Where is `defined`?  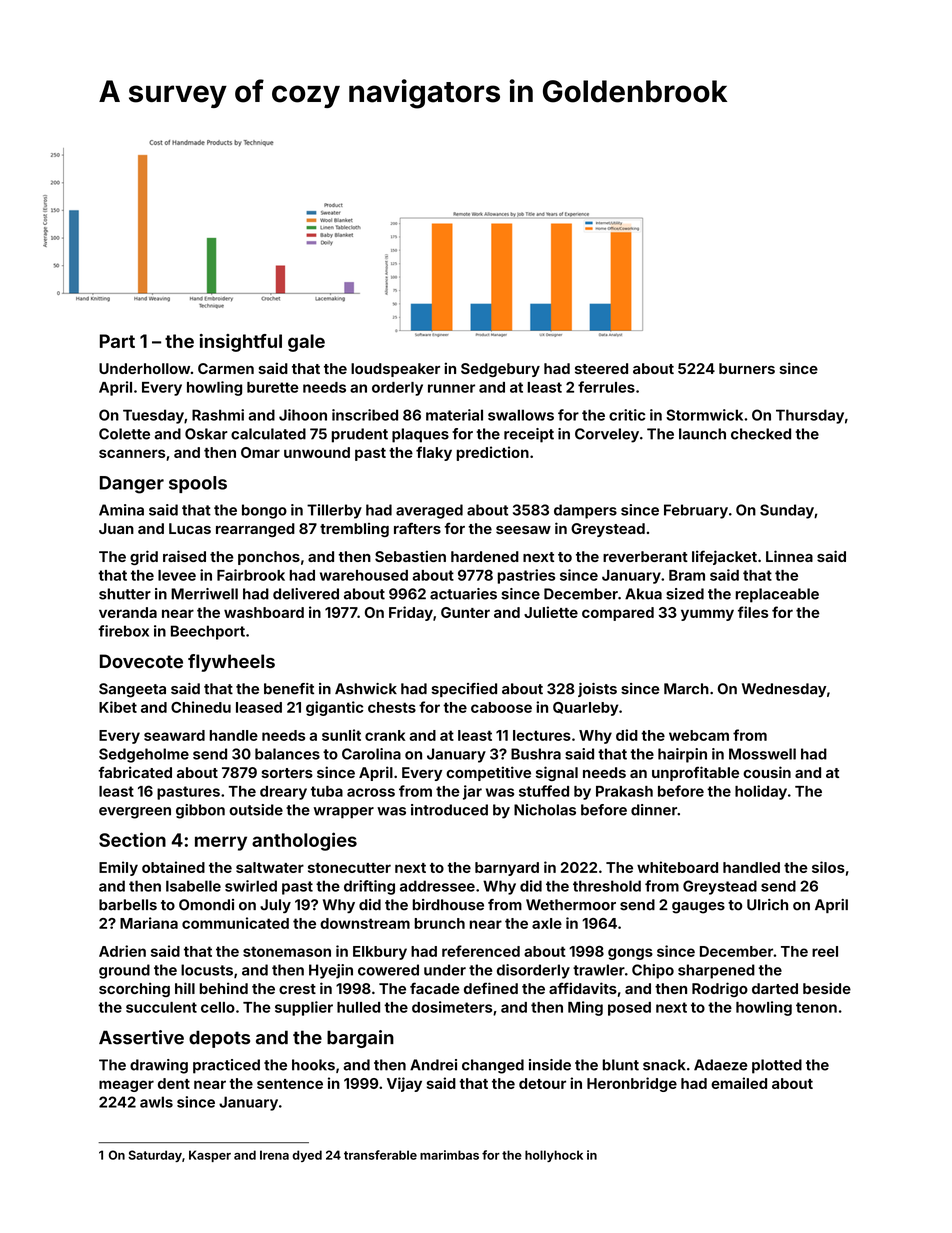 defined is located at coordinates (491, 988).
